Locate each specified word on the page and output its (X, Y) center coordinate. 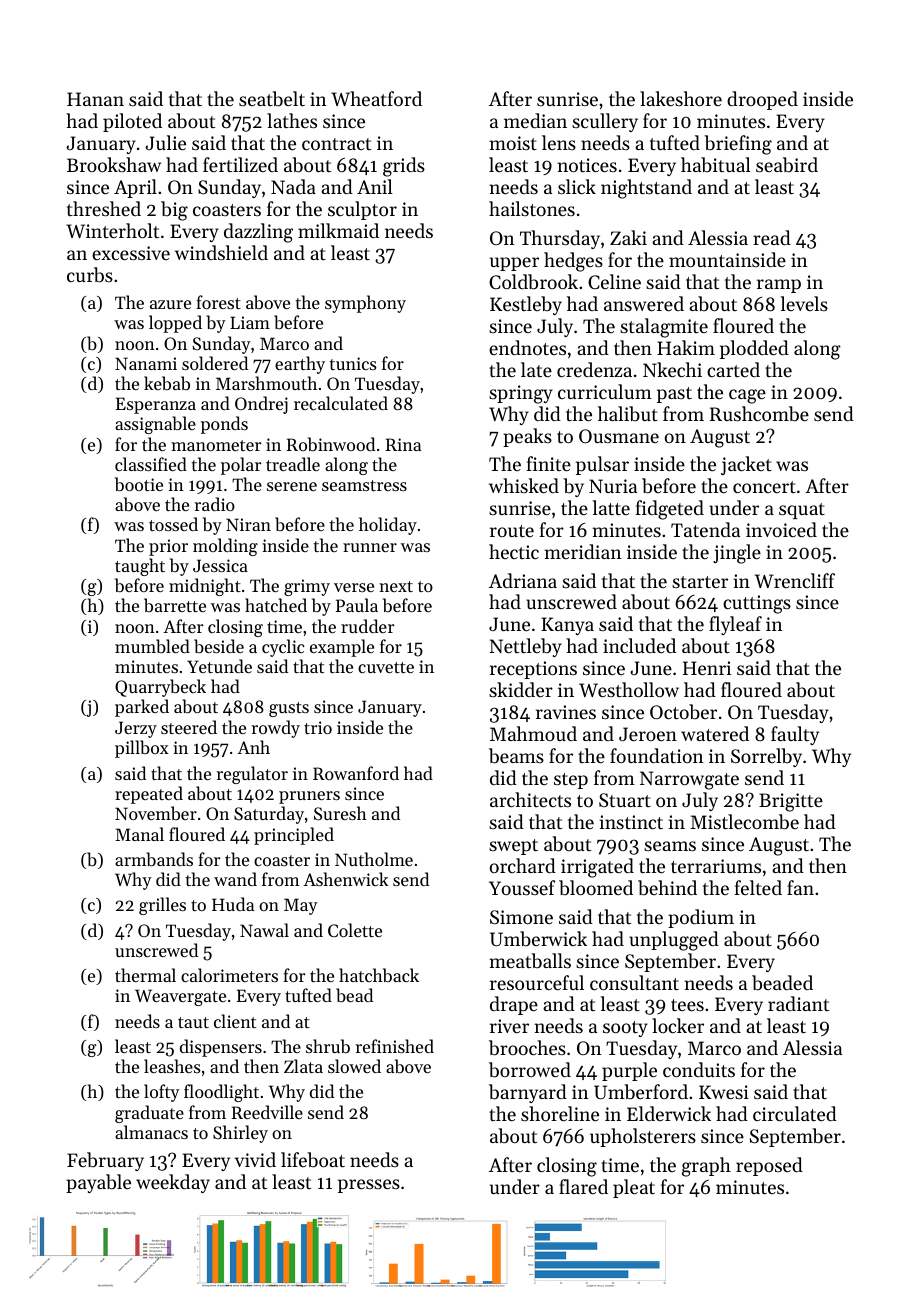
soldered (215, 363)
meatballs (530, 961)
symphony (365, 304)
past (674, 395)
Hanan (95, 99)
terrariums (716, 866)
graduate (149, 1114)
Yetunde (219, 666)
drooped (762, 100)
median (535, 120)
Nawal (264, 930)
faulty (795, 735)
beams (516, 756)
